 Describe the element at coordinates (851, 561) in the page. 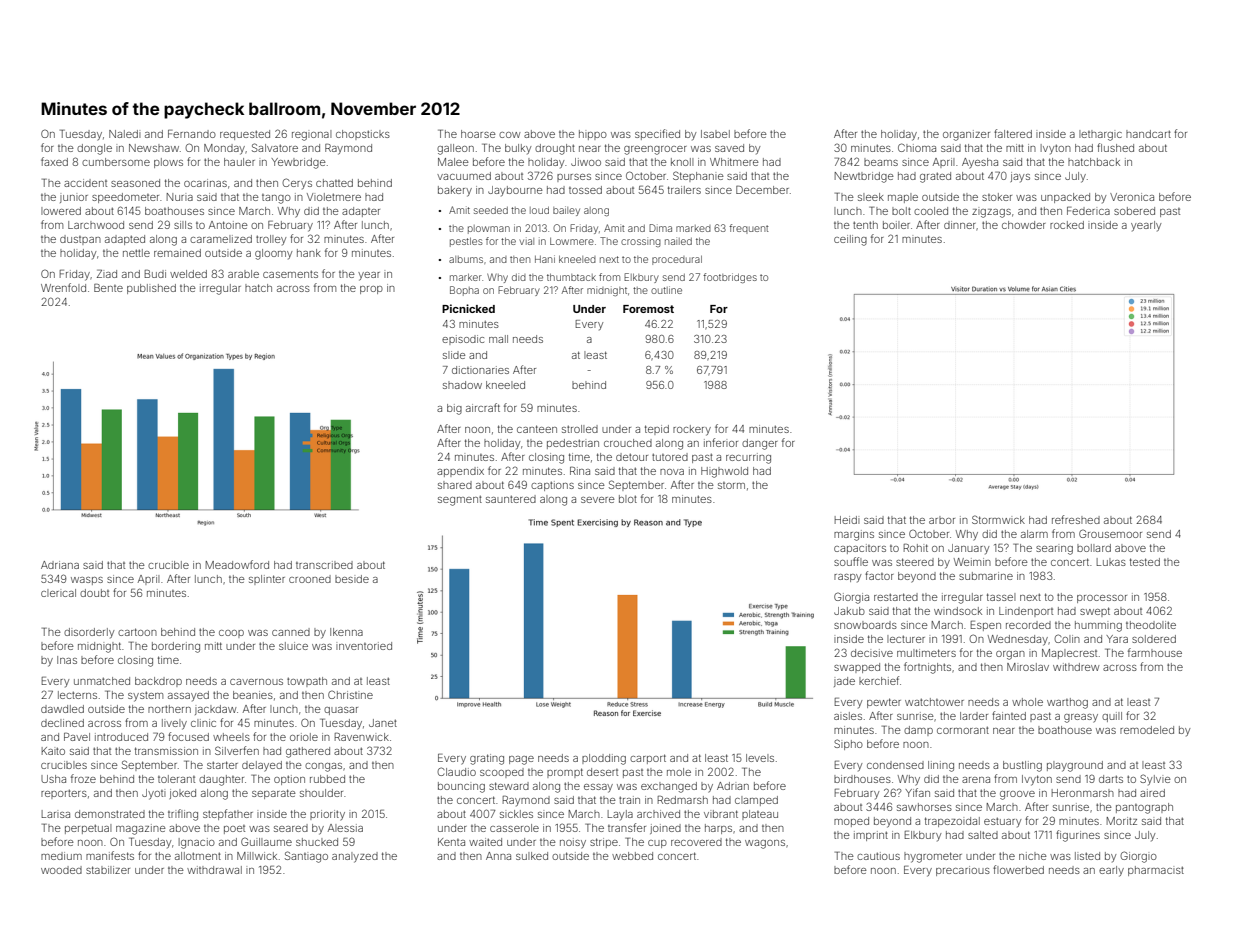

I see `souffle` at that location.
